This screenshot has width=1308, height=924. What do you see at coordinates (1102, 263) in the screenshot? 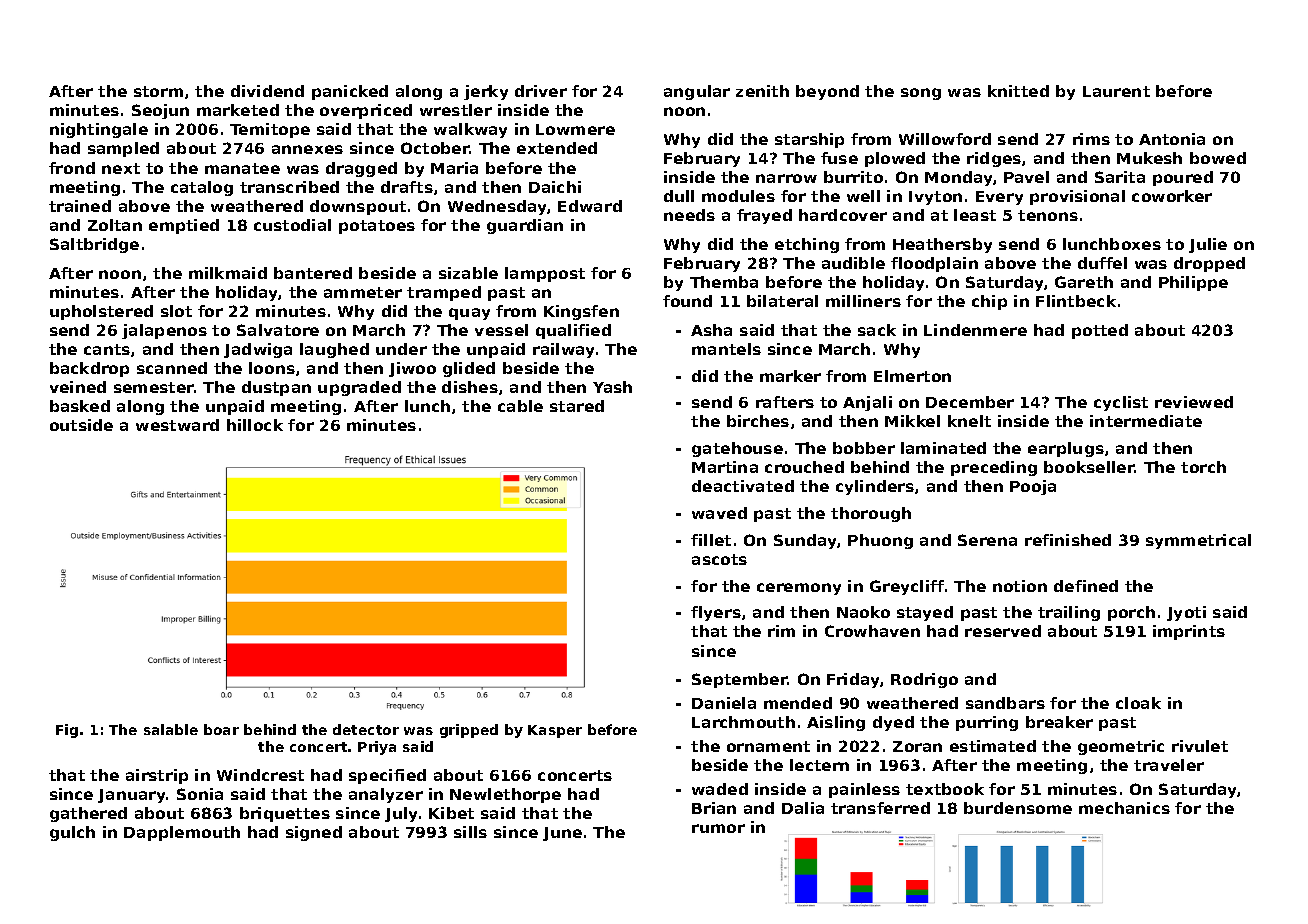
I see `duffel` at bounding box center [1102, 263].
